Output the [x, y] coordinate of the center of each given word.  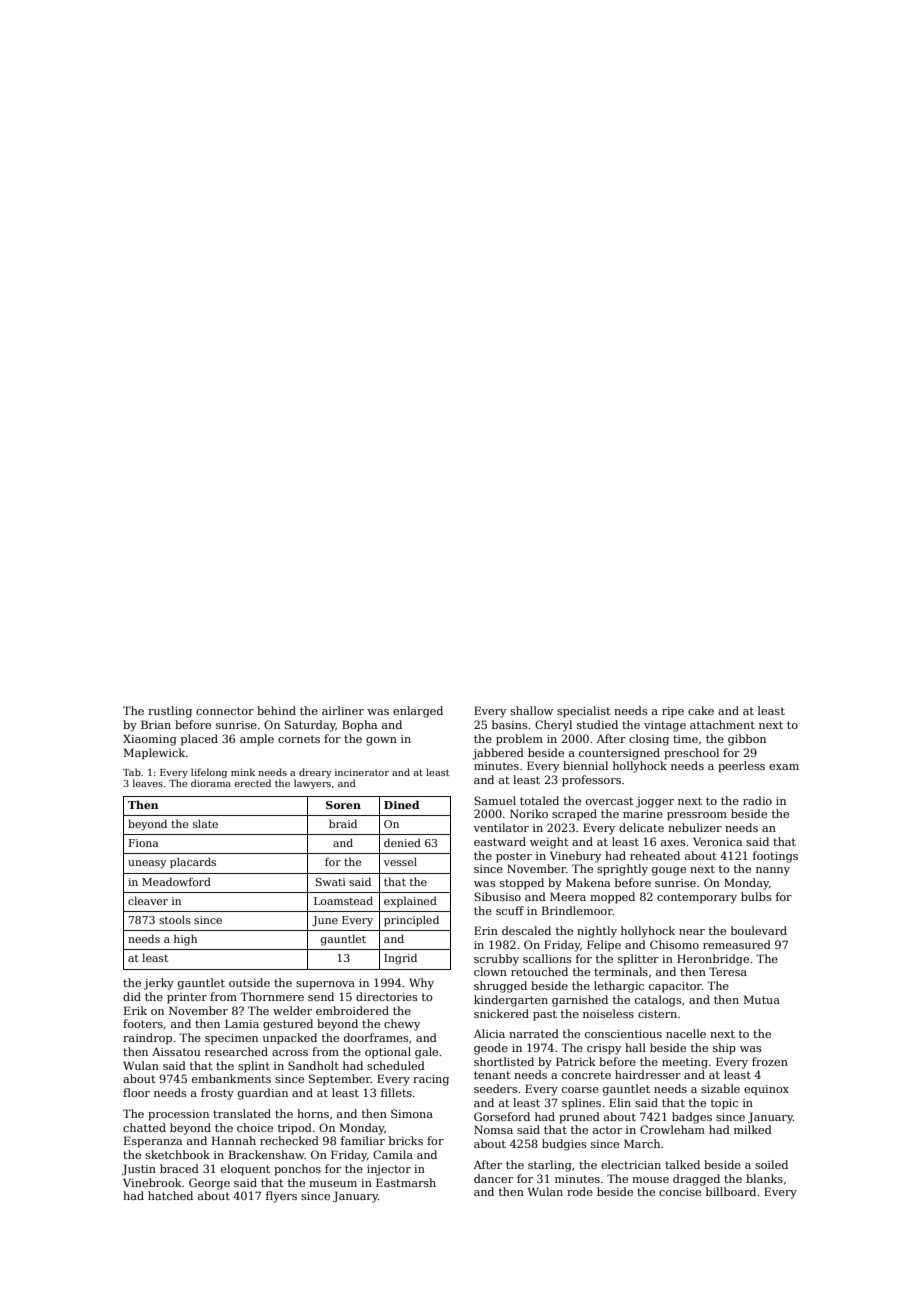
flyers [281, 1197]
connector [225, 711]
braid [343, 823]
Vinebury [575, 857]
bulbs [756, 896]
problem [519, 740]
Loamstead [343, 900]
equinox [766, 1090]
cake [701, 710]
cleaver [148, 900]
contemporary [697, 898]
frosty [217, 1094]
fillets [396, 1092]
